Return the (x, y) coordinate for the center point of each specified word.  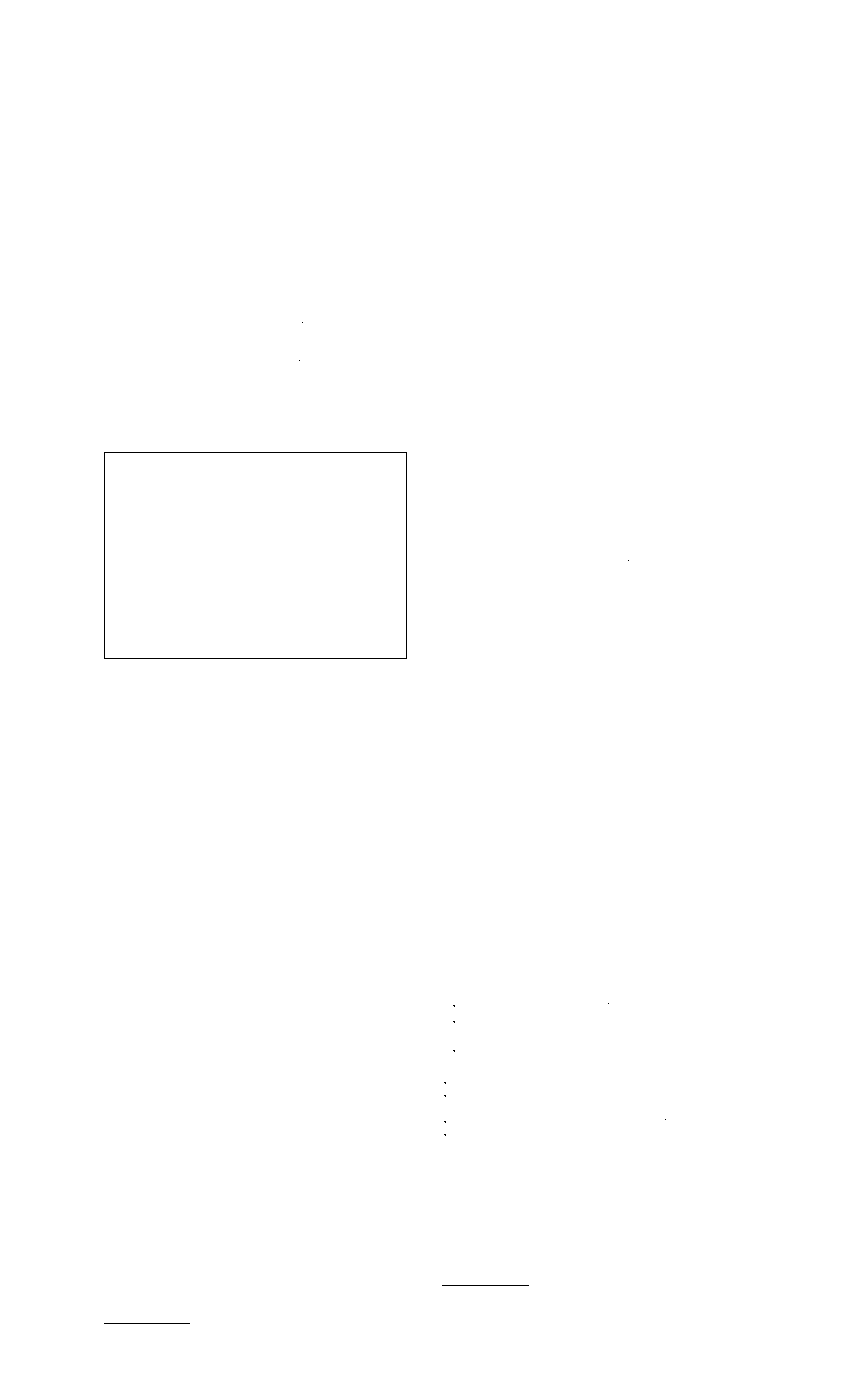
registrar (124, 429)
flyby (696, 640)
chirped (150, 86)
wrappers (706, 107)
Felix (453, 156)
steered (517, 491)
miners (497, 1022)
